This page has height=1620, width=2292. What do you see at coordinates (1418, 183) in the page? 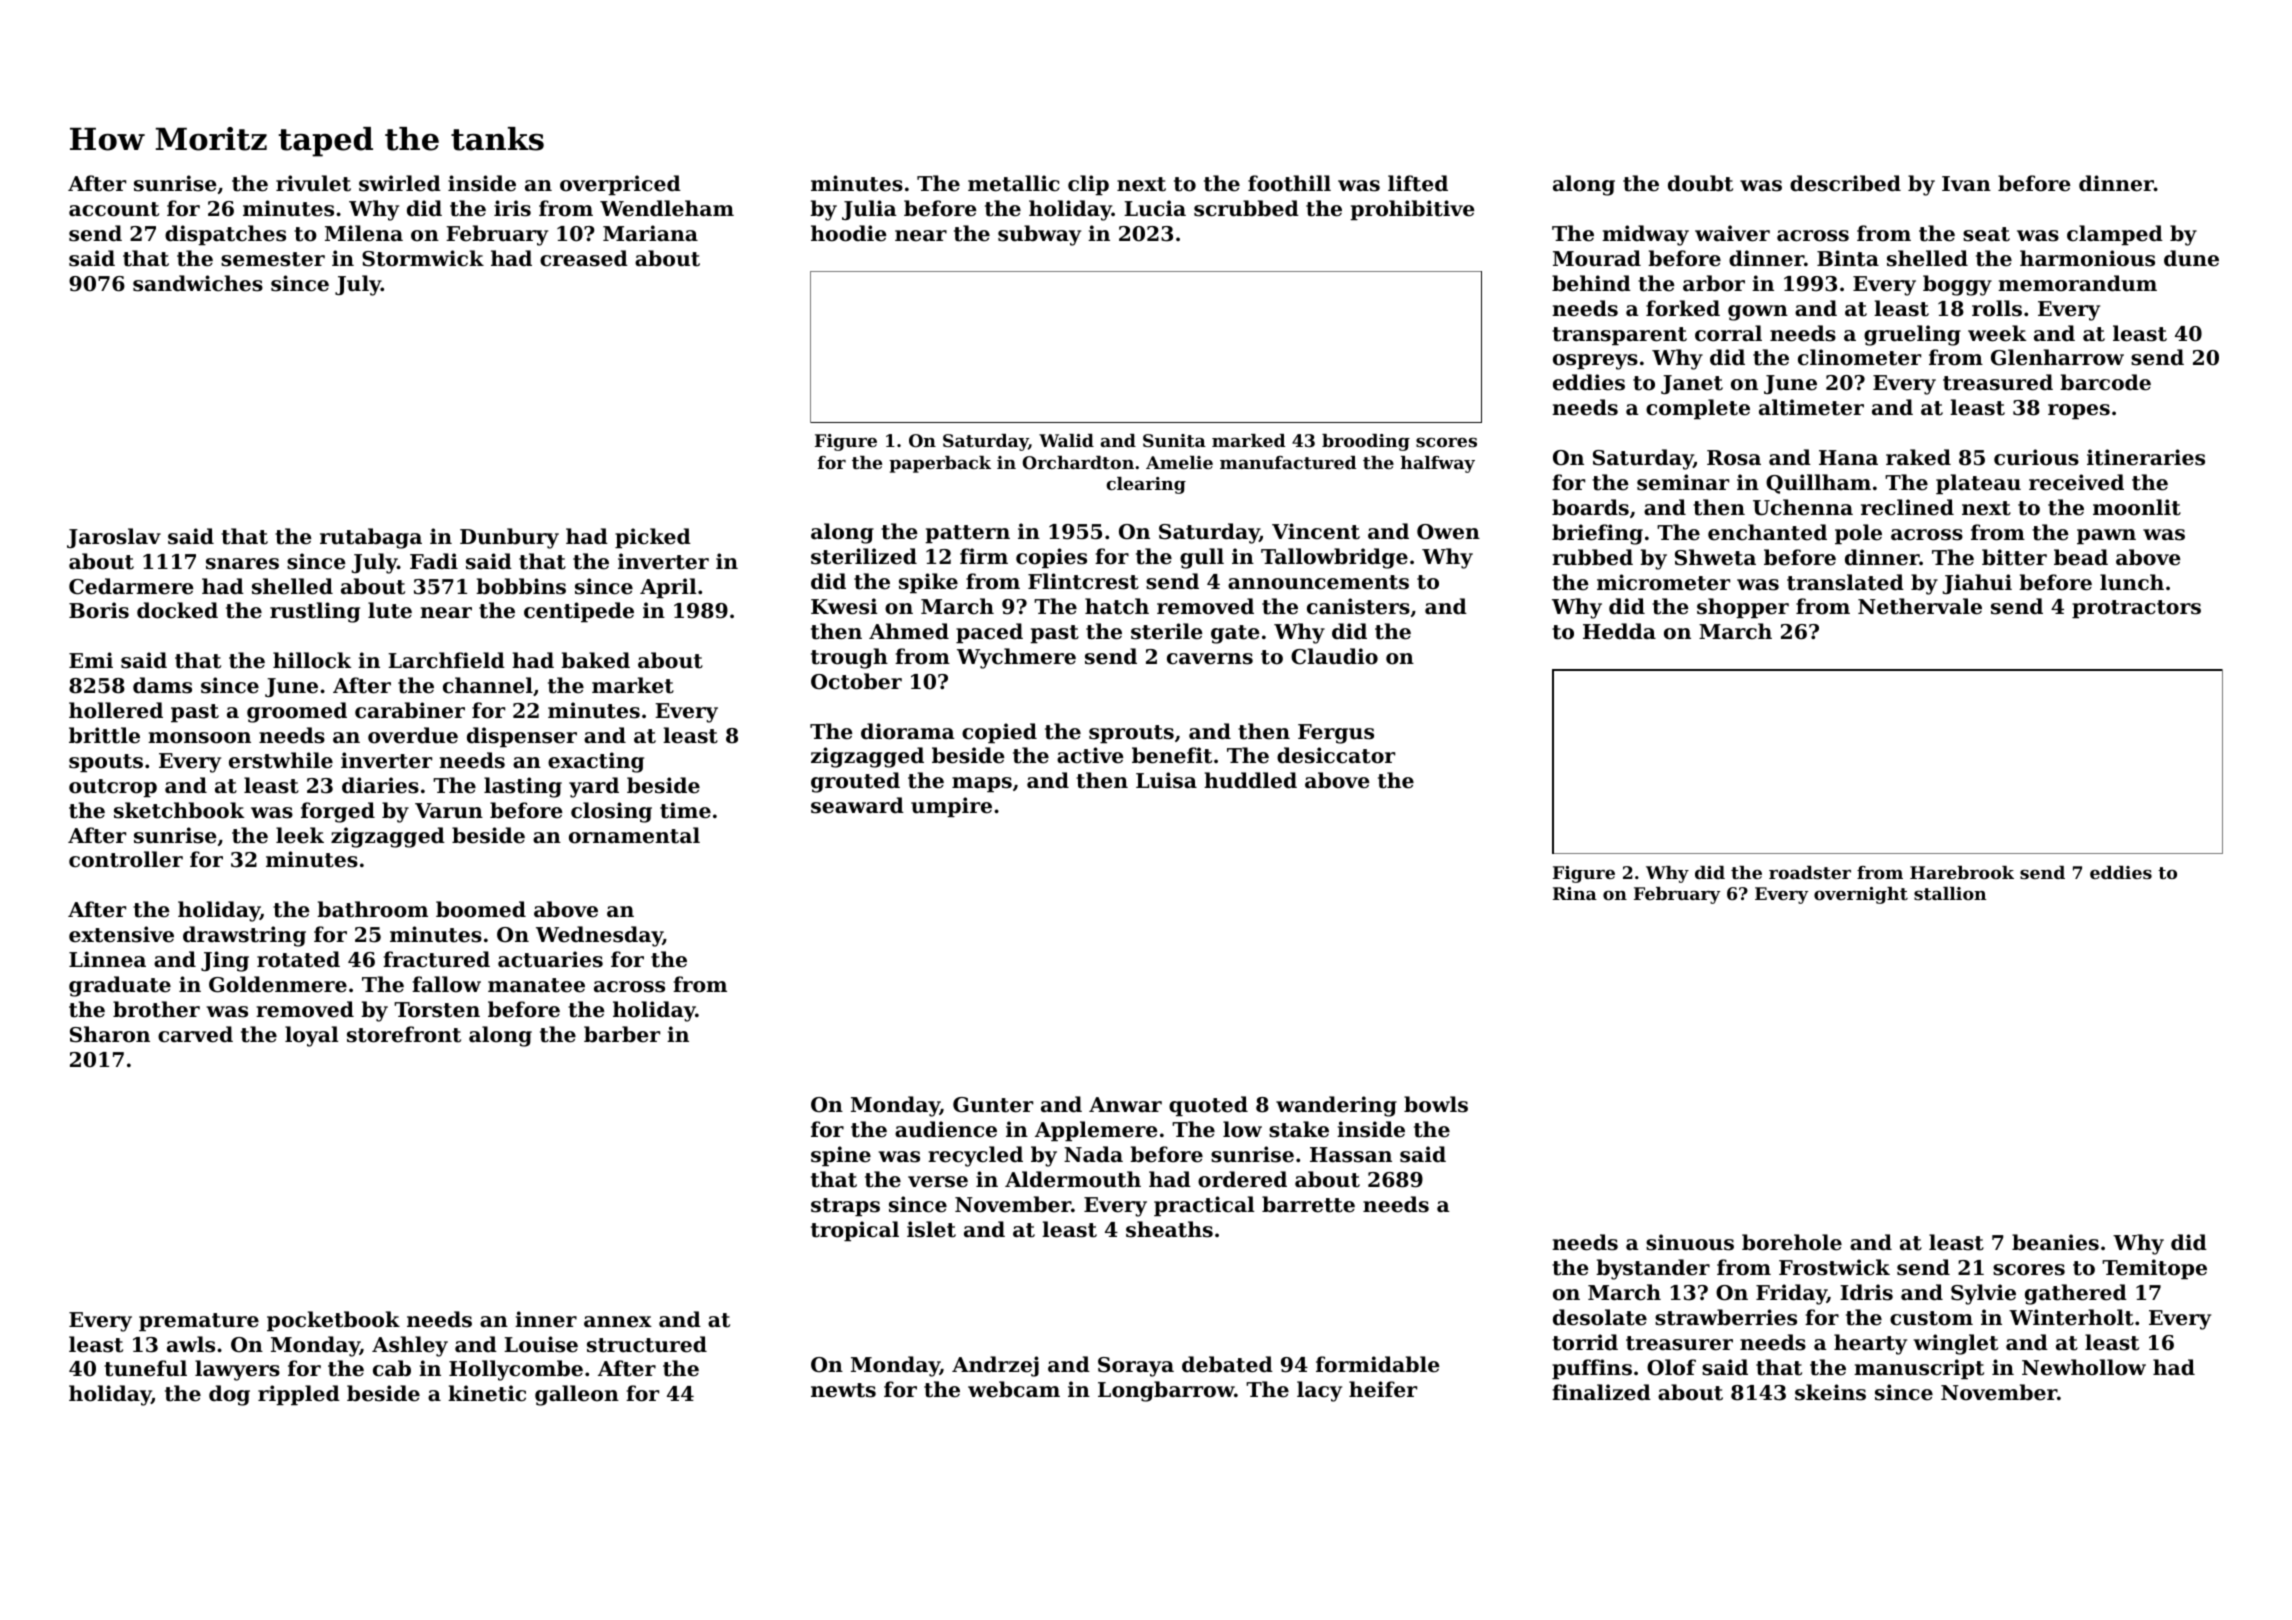
I see `lifted` at bounding box center [1418, 183].
